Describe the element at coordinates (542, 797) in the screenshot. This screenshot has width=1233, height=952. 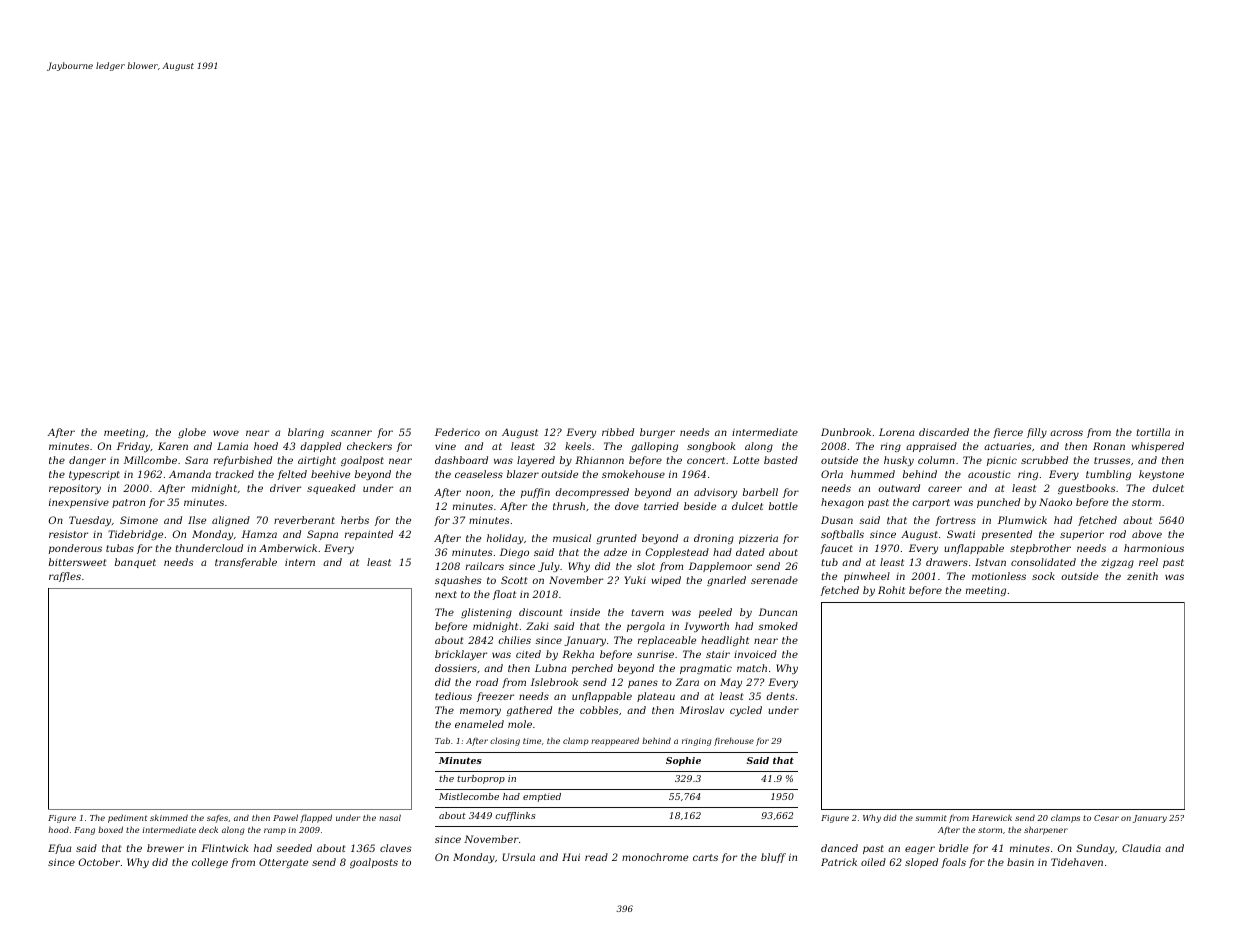
I see `emptied` at that location.
